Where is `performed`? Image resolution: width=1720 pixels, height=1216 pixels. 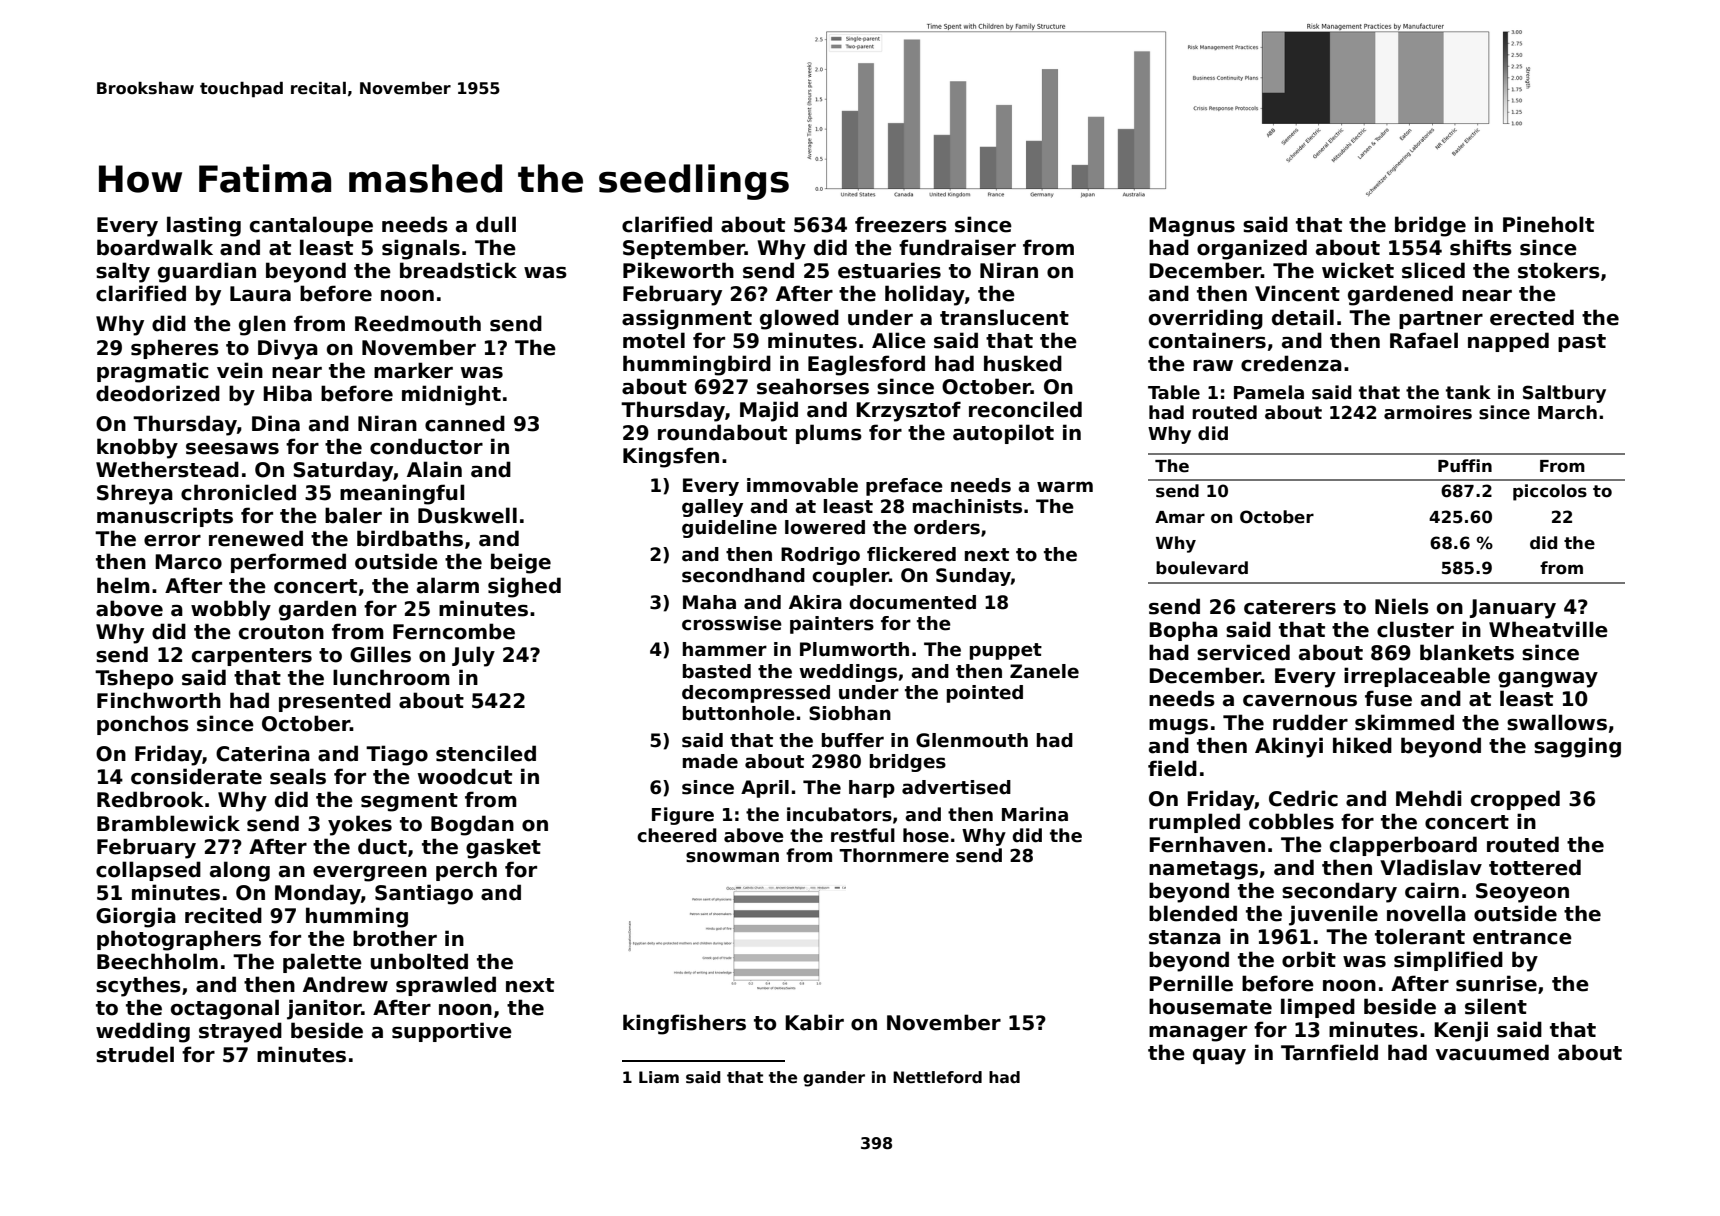
performed is located at coordinates (288, 563).
